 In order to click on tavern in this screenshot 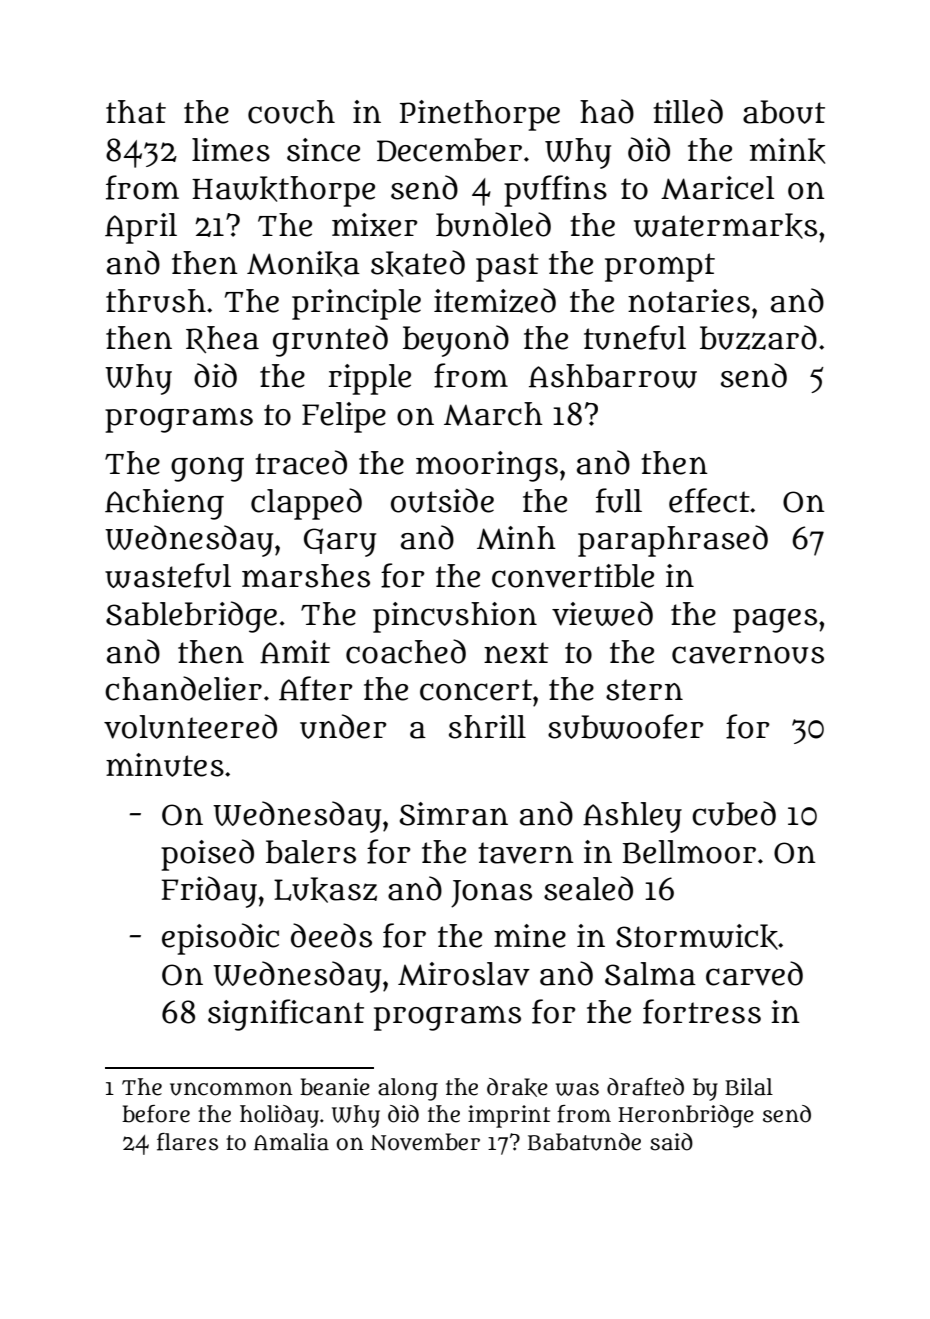, I will do `click(526, 853)`.
